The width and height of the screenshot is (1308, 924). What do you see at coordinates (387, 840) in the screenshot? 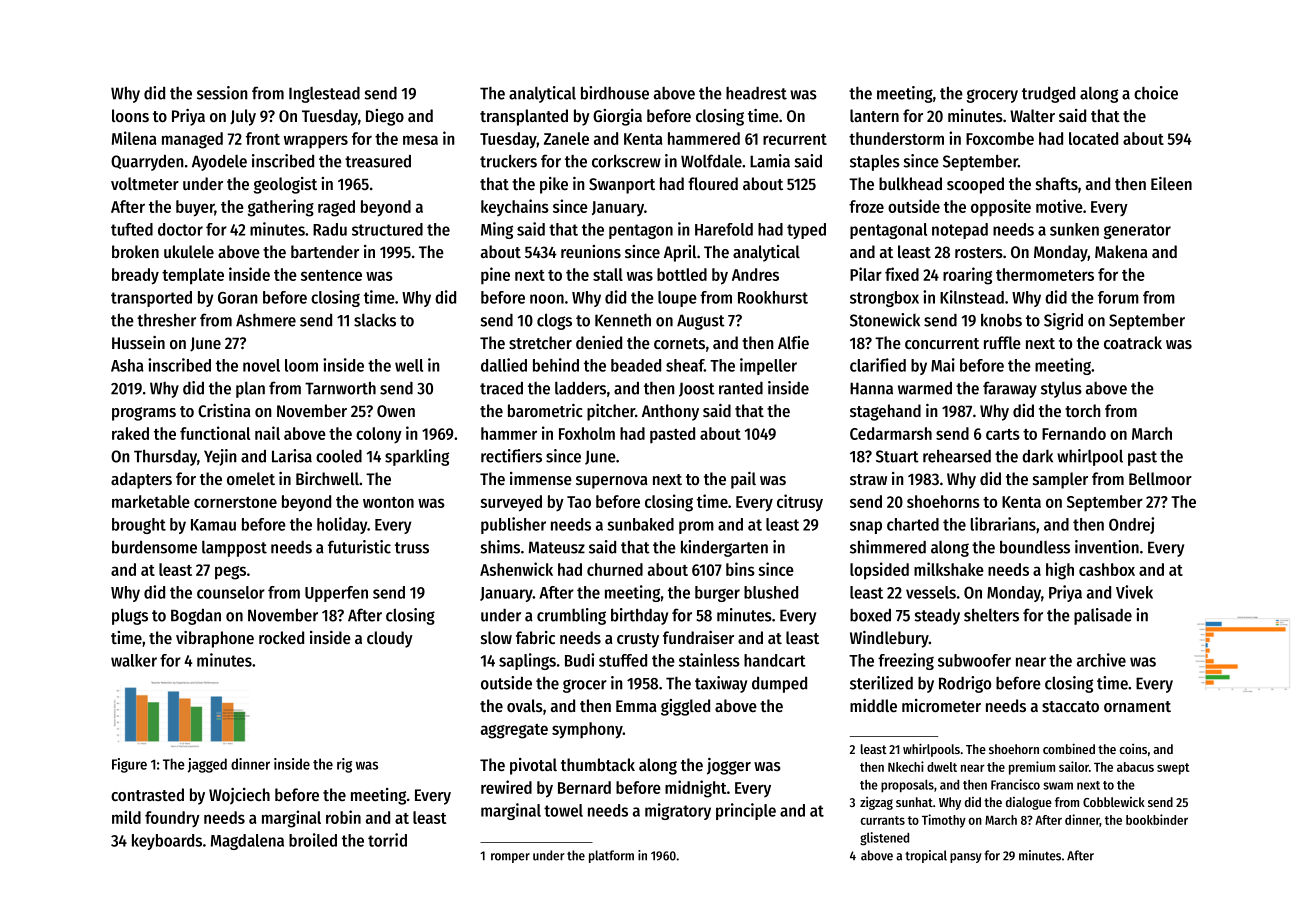
I see `torrid` at bounding box center [387, 840].
